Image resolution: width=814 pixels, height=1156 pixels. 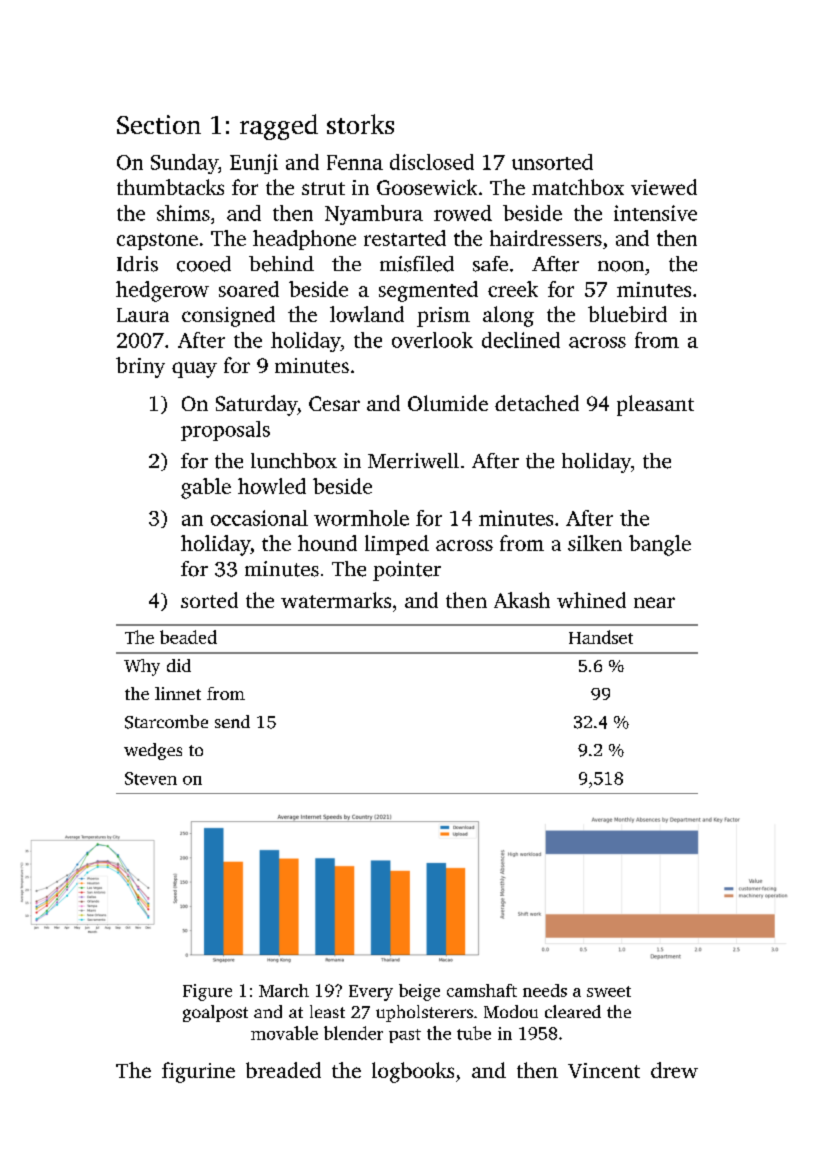 What do you see at coordinates (198, 1072) in the screenshot?
I see `figurine` at bounding box center [198, 1072].
